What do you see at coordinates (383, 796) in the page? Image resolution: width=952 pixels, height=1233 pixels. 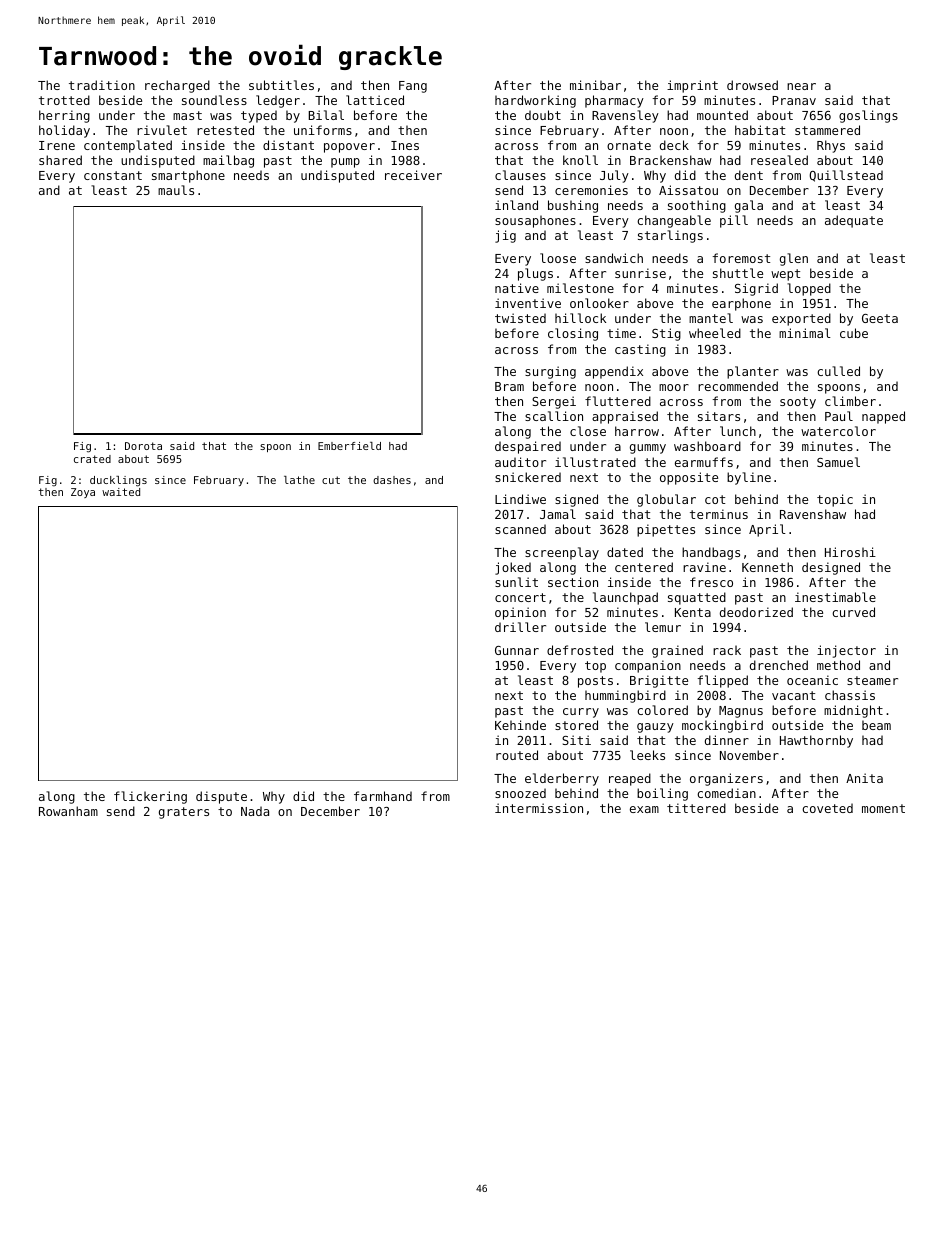 I see `farmhand` at bounding box center [383, 796].
